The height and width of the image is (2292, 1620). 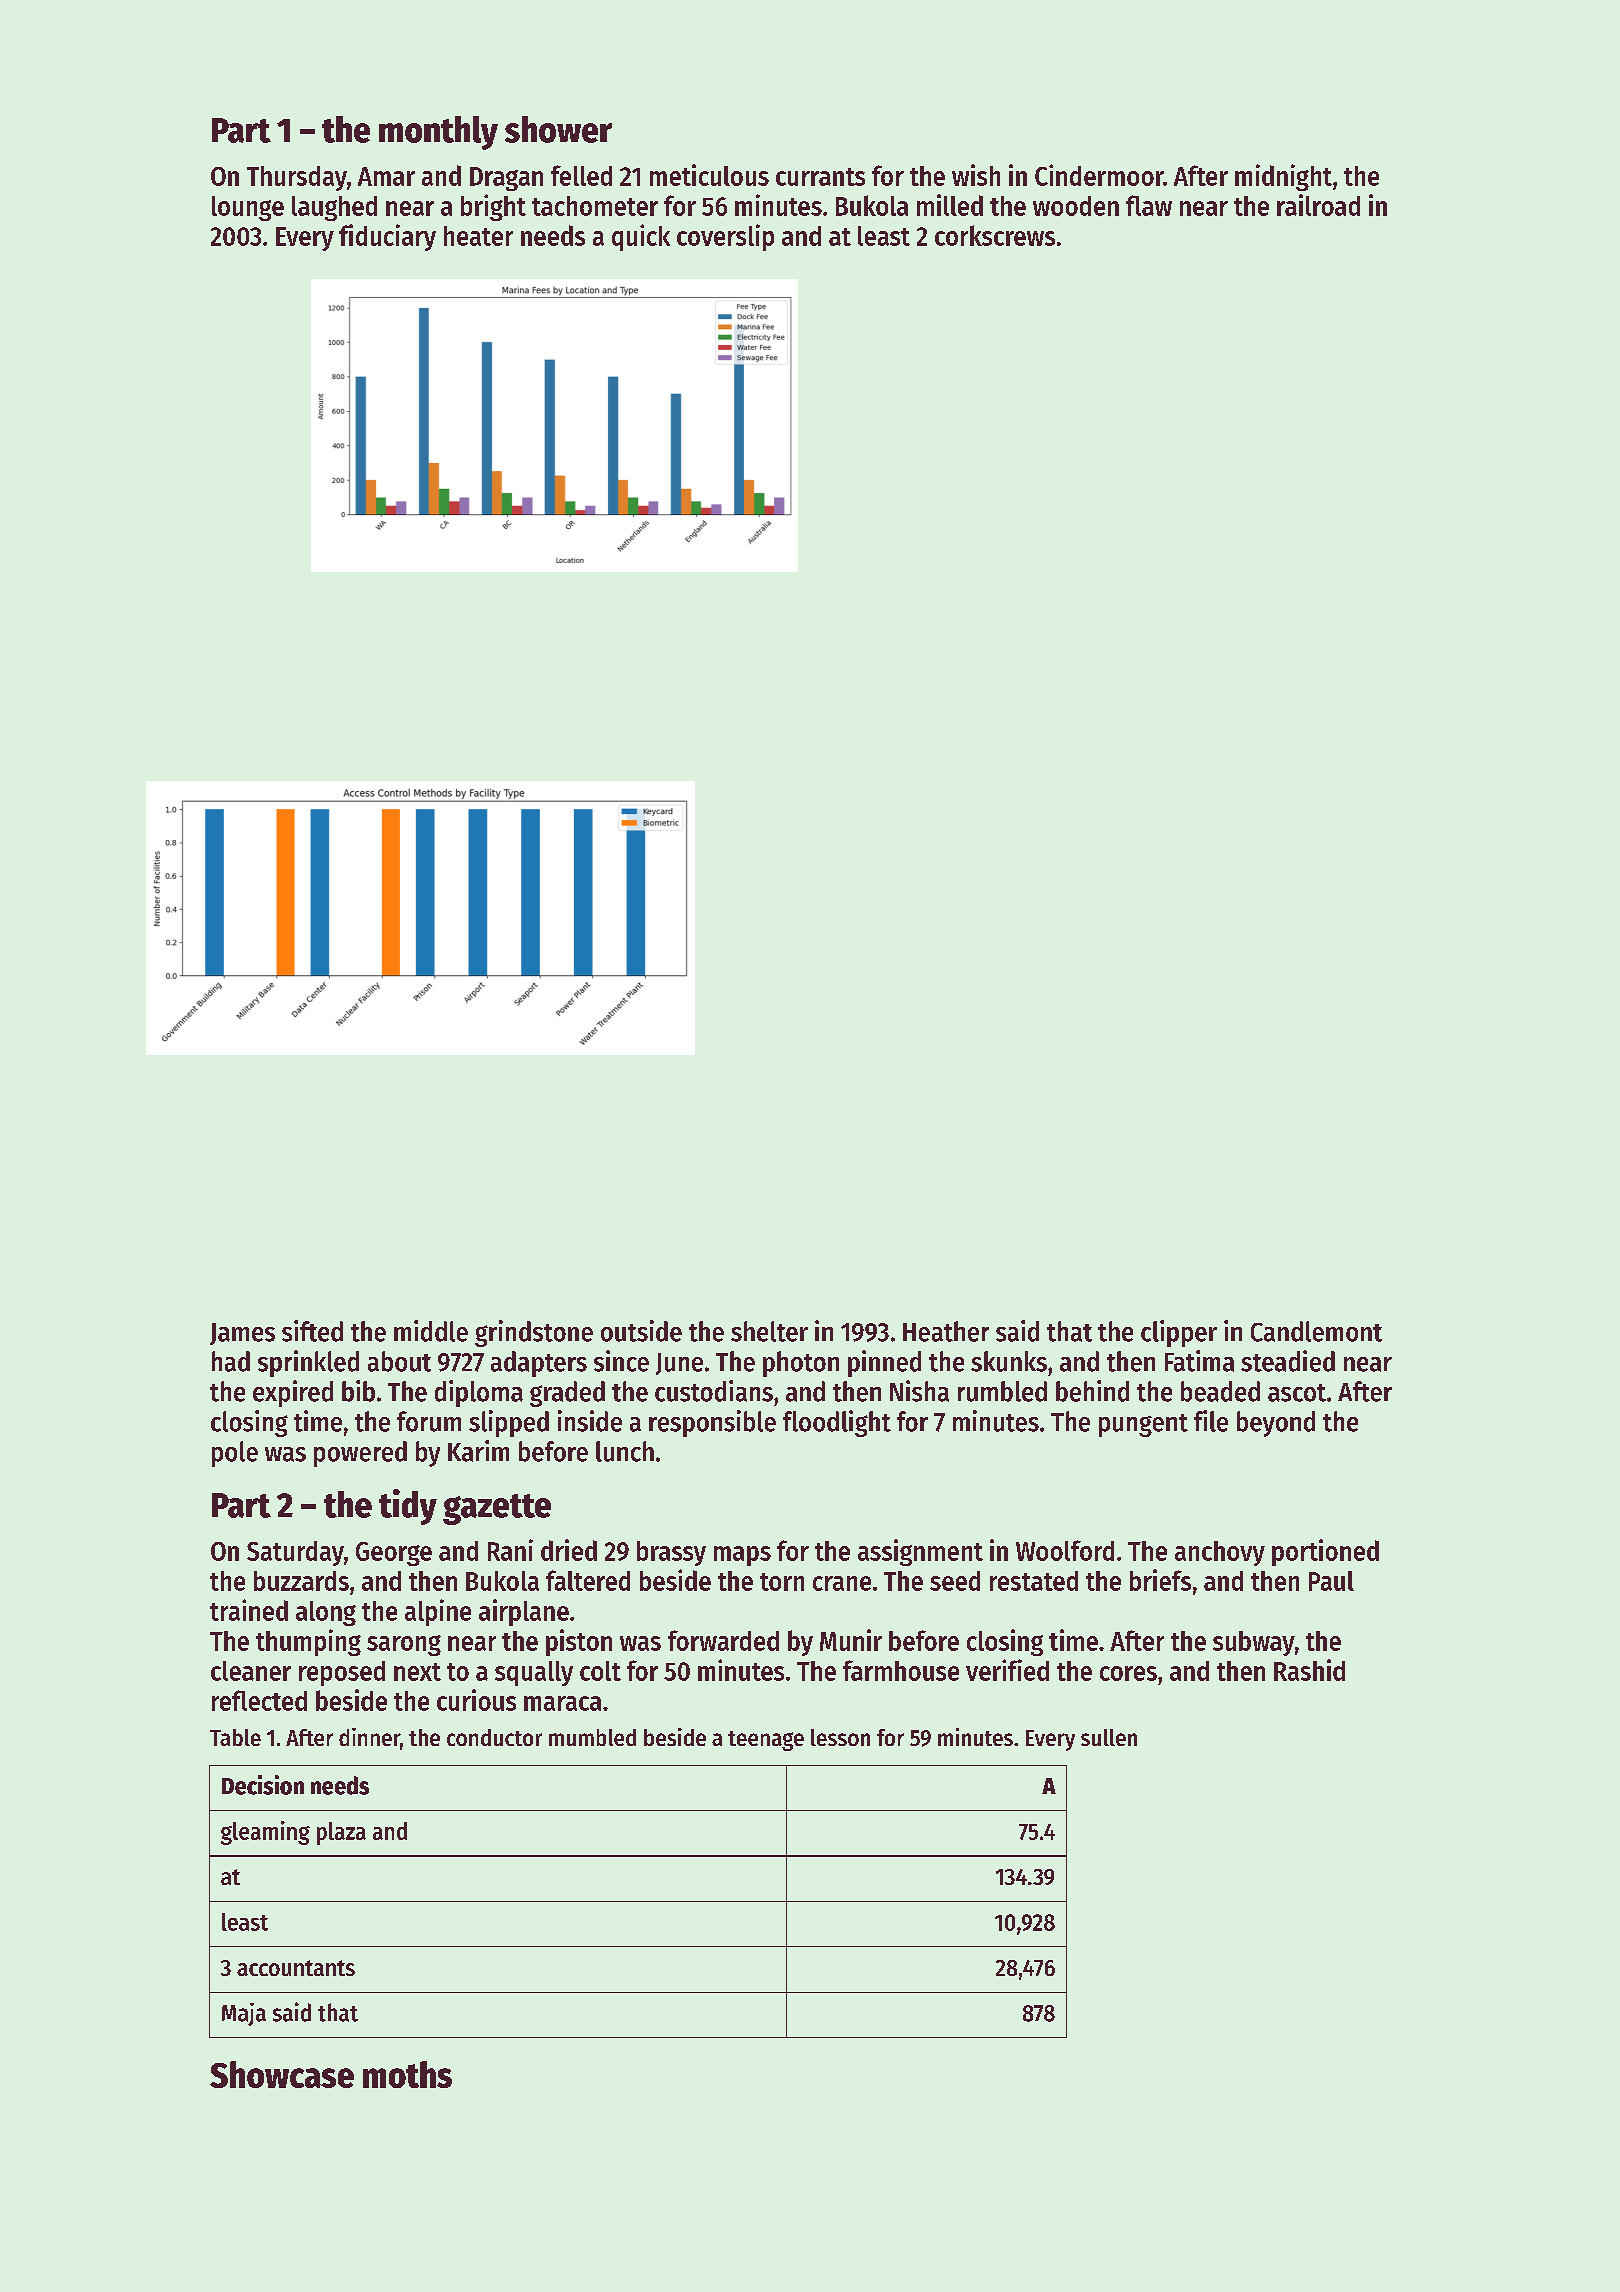 What do you see at coordinates (407, 2074) in the image?
I see `moths` at bounding box center [407, 2074].
